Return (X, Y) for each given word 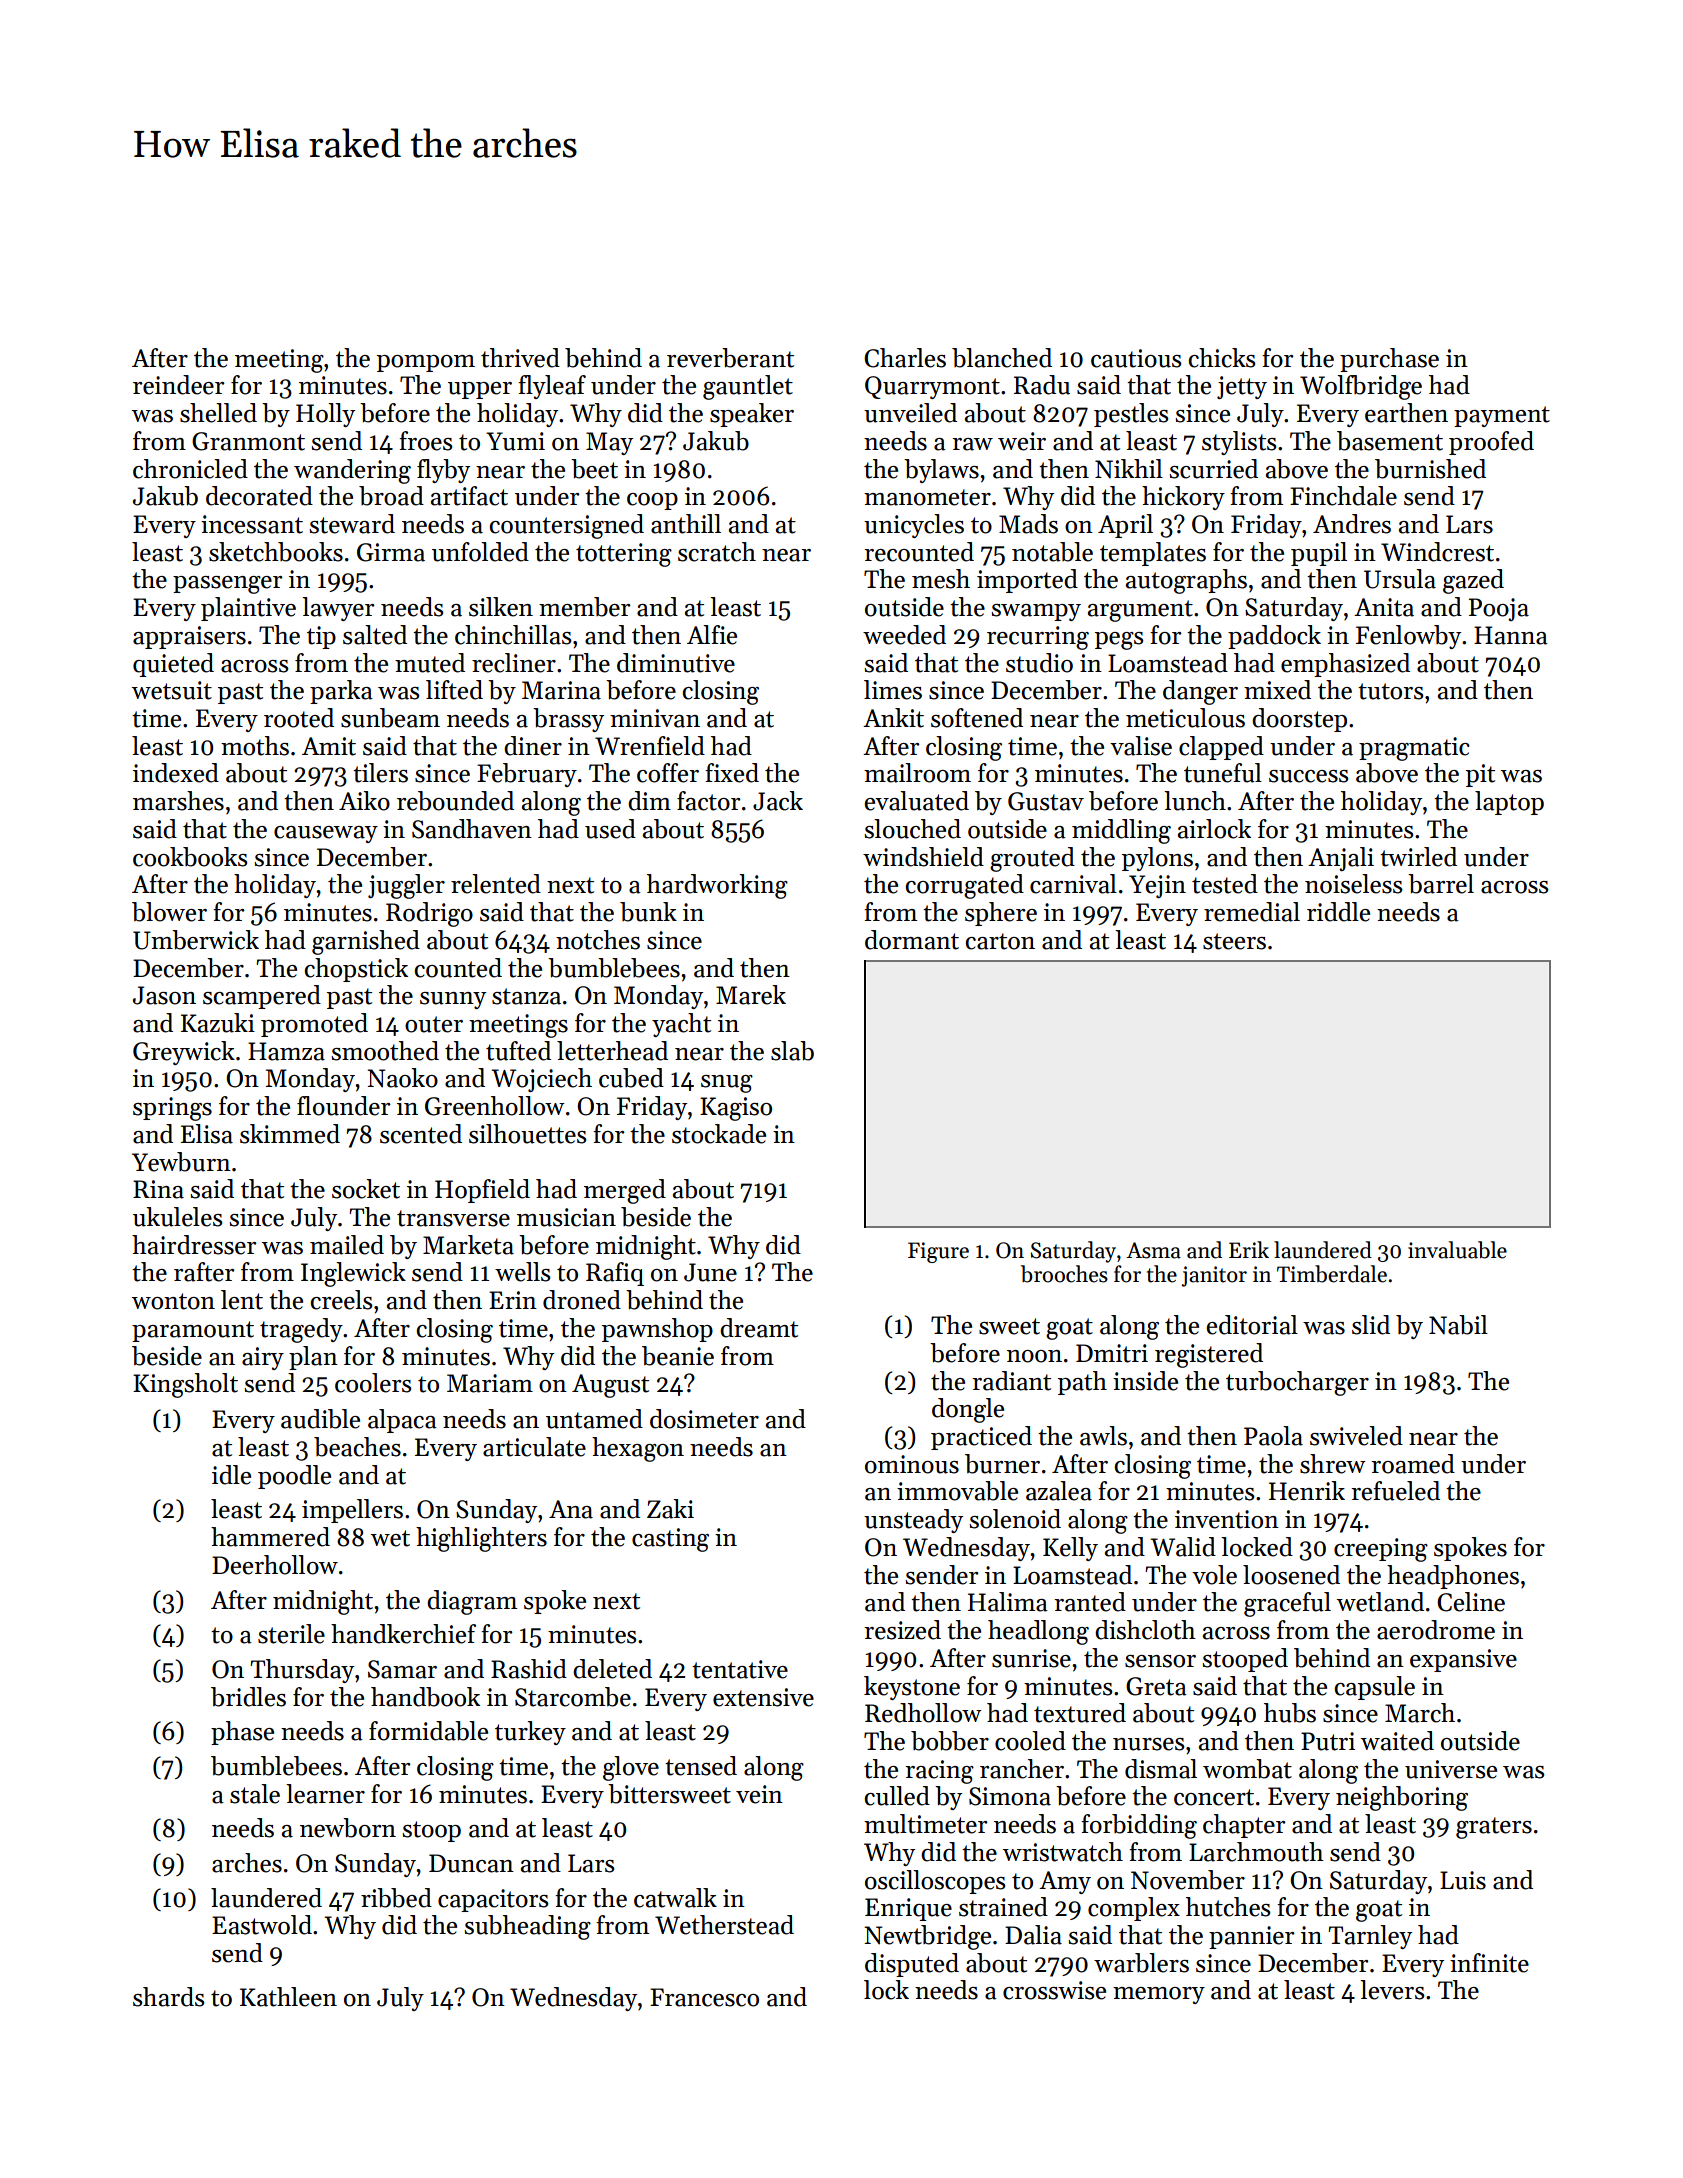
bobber (950, 1741)
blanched (1002, 358)
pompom (426, 363)
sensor (1160, 1661)
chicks (1222, 358)
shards (168, 1997)
